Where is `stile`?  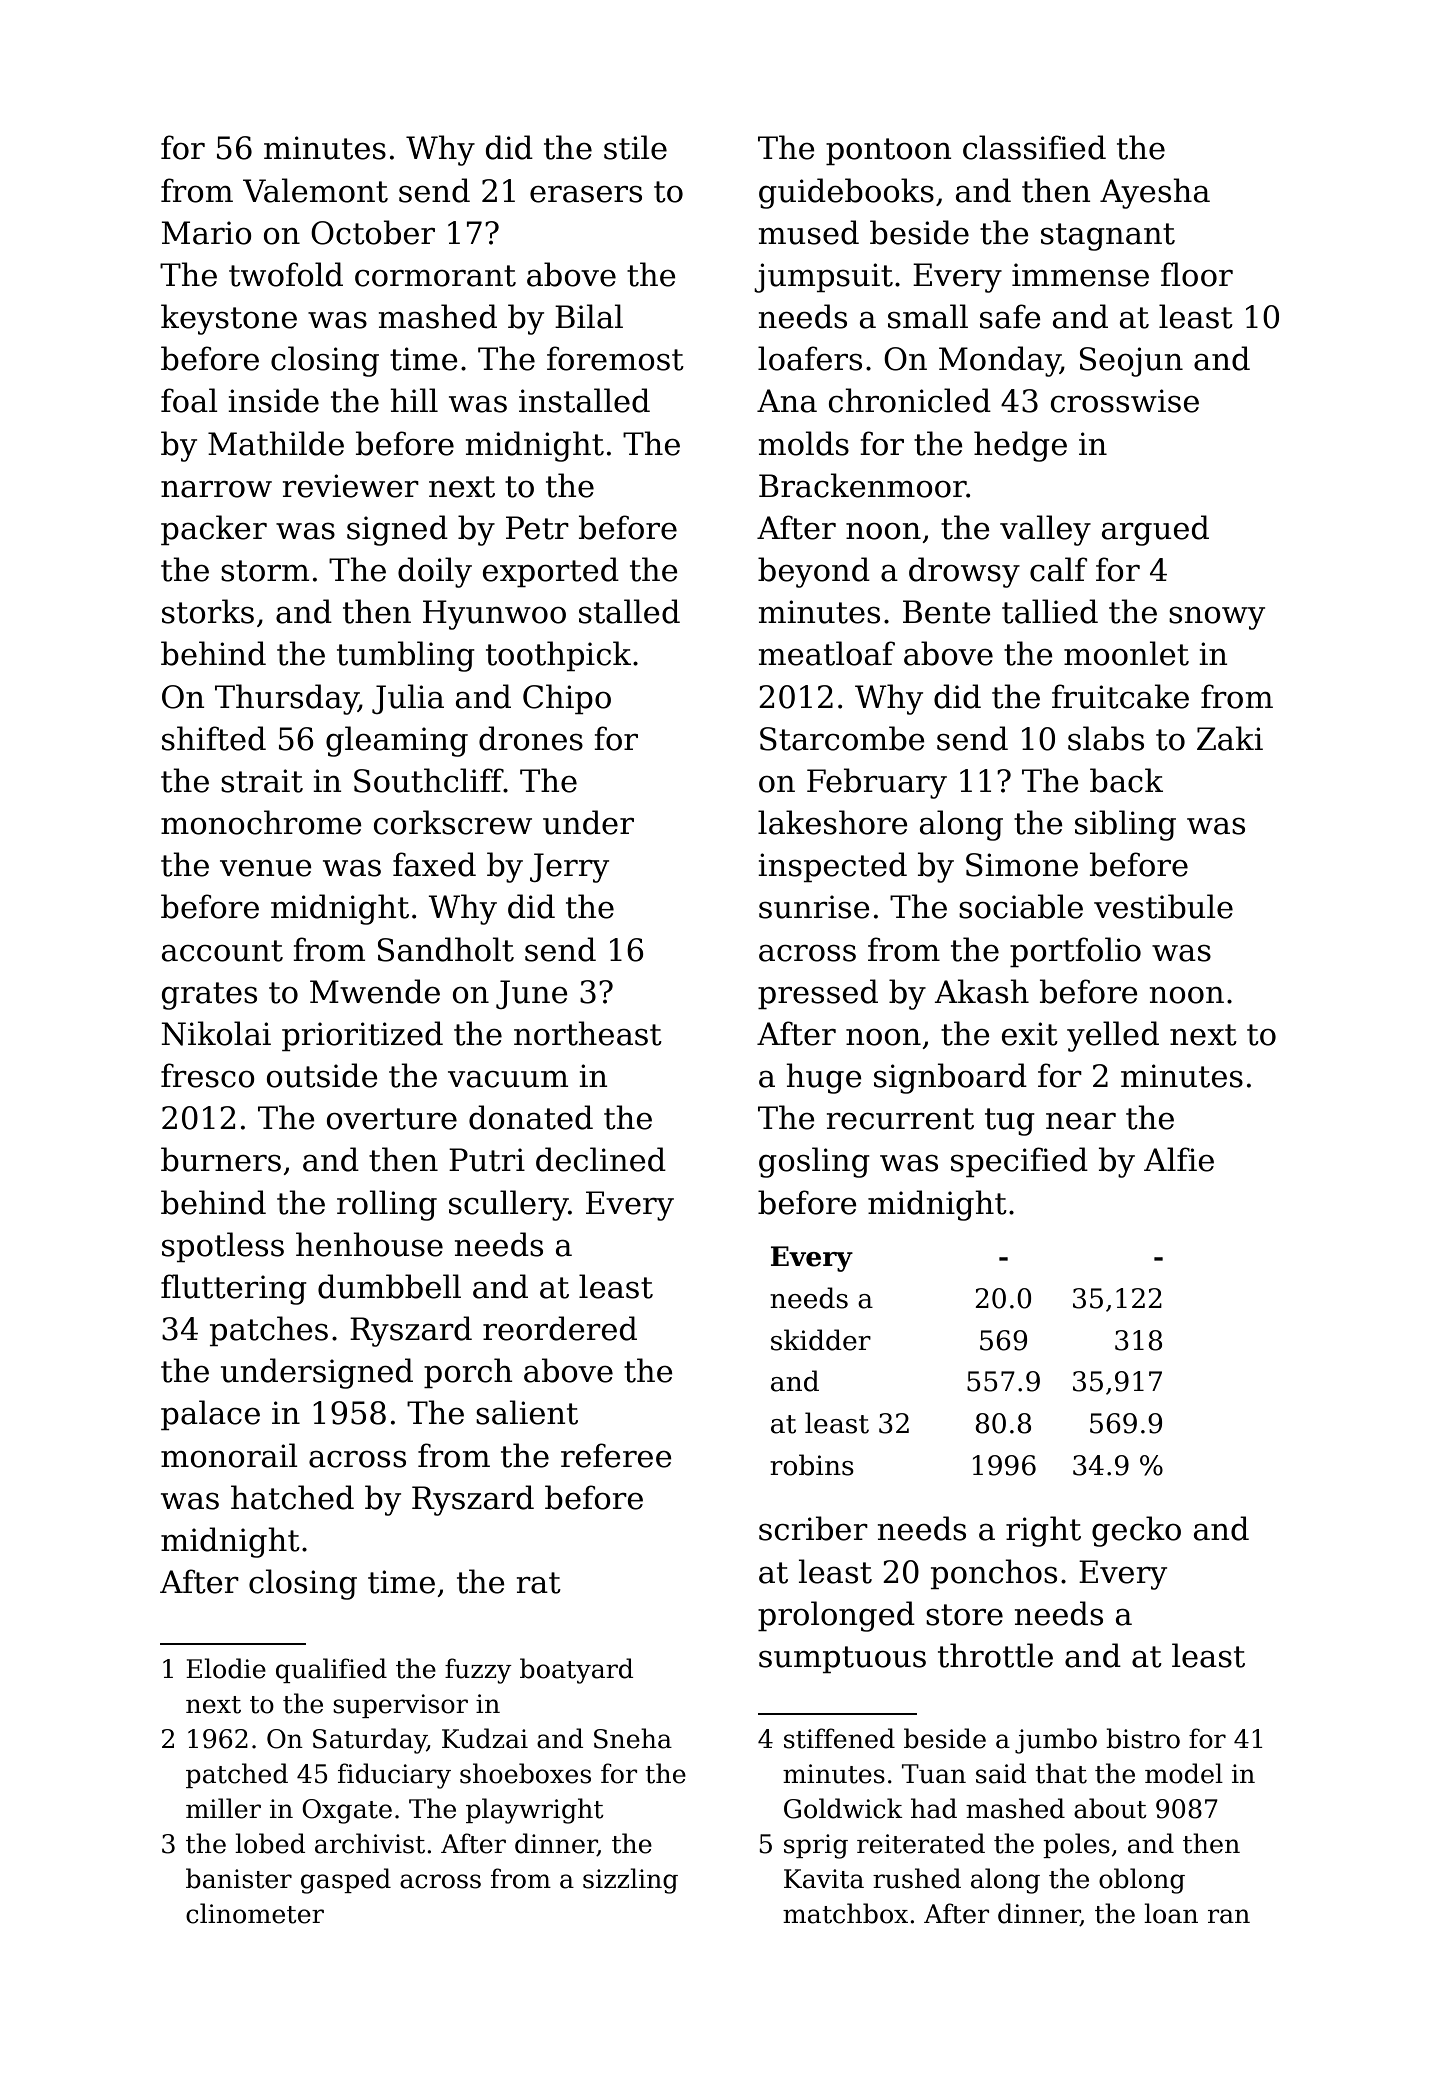 stile is located at coordinates (635, 147).
